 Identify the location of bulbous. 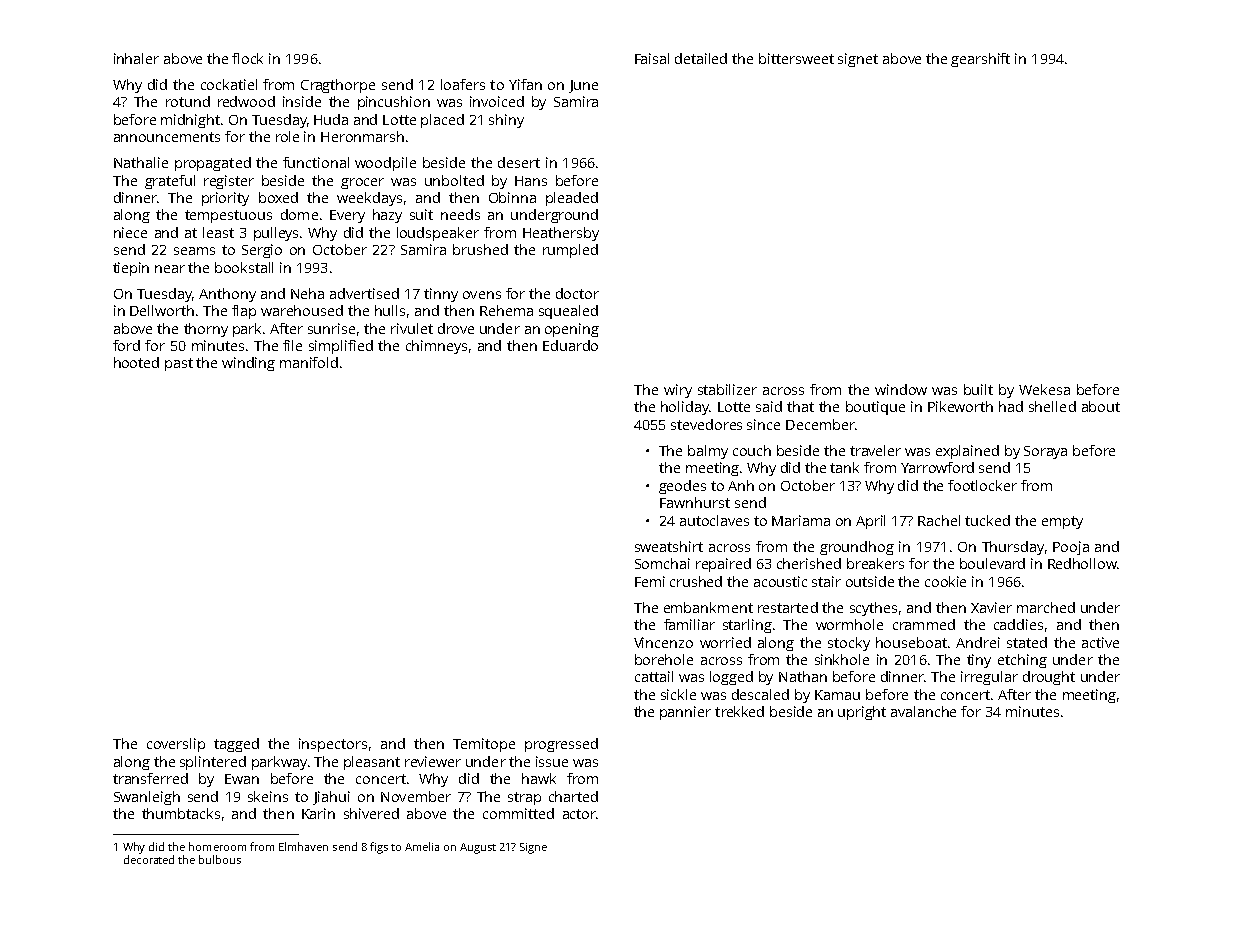
(220, 859).
